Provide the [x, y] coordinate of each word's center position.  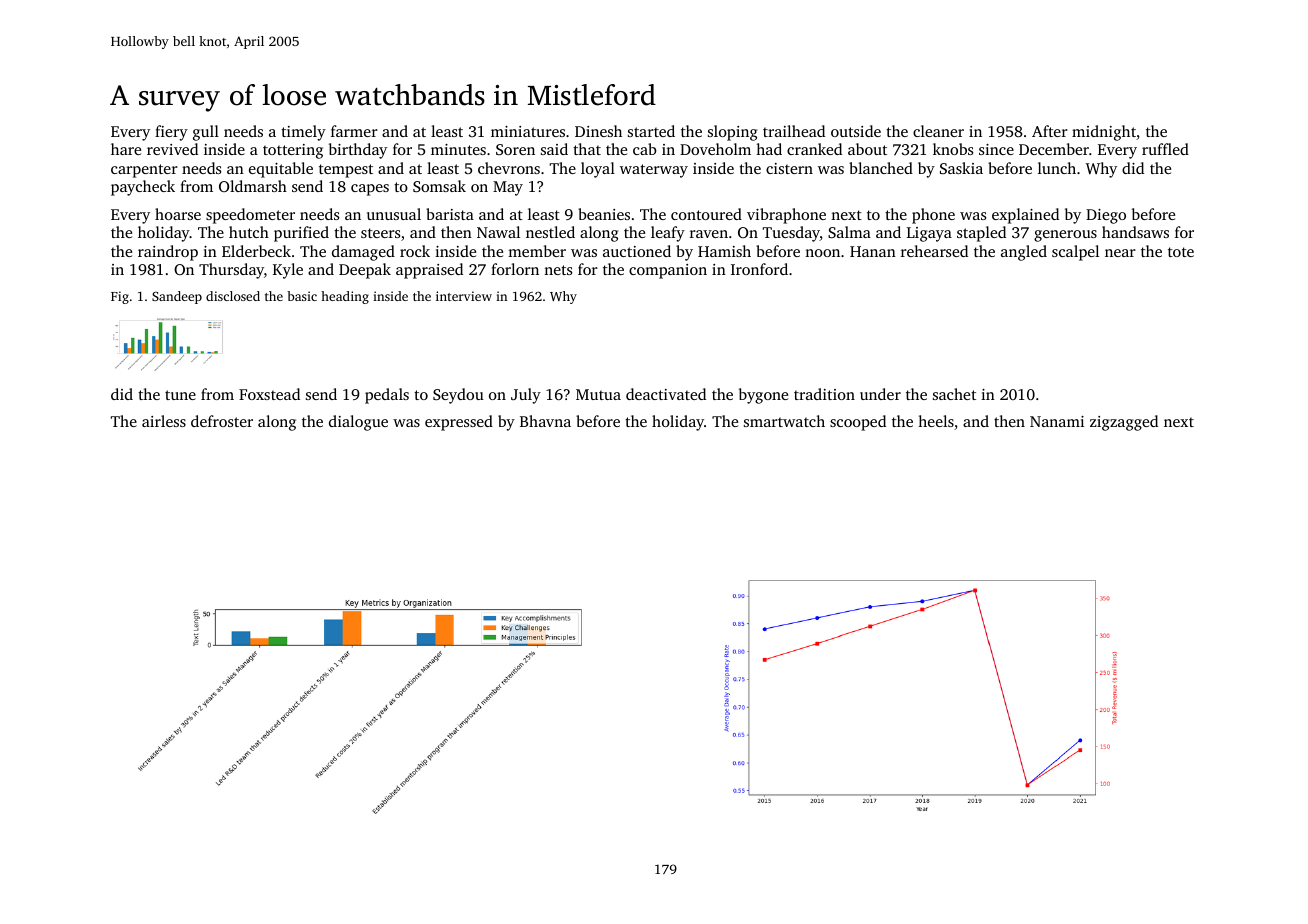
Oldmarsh [253, 186]
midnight [1104, 133]
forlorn [515, 269]
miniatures [528, 131]
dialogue [358, 423]
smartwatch [784, 421]
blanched [881, 168]
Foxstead [269, 394]
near [1120, 253]
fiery [171, 133]
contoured [706, 214]
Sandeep [177, 297]
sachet [954, 394]
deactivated [666, 394]
